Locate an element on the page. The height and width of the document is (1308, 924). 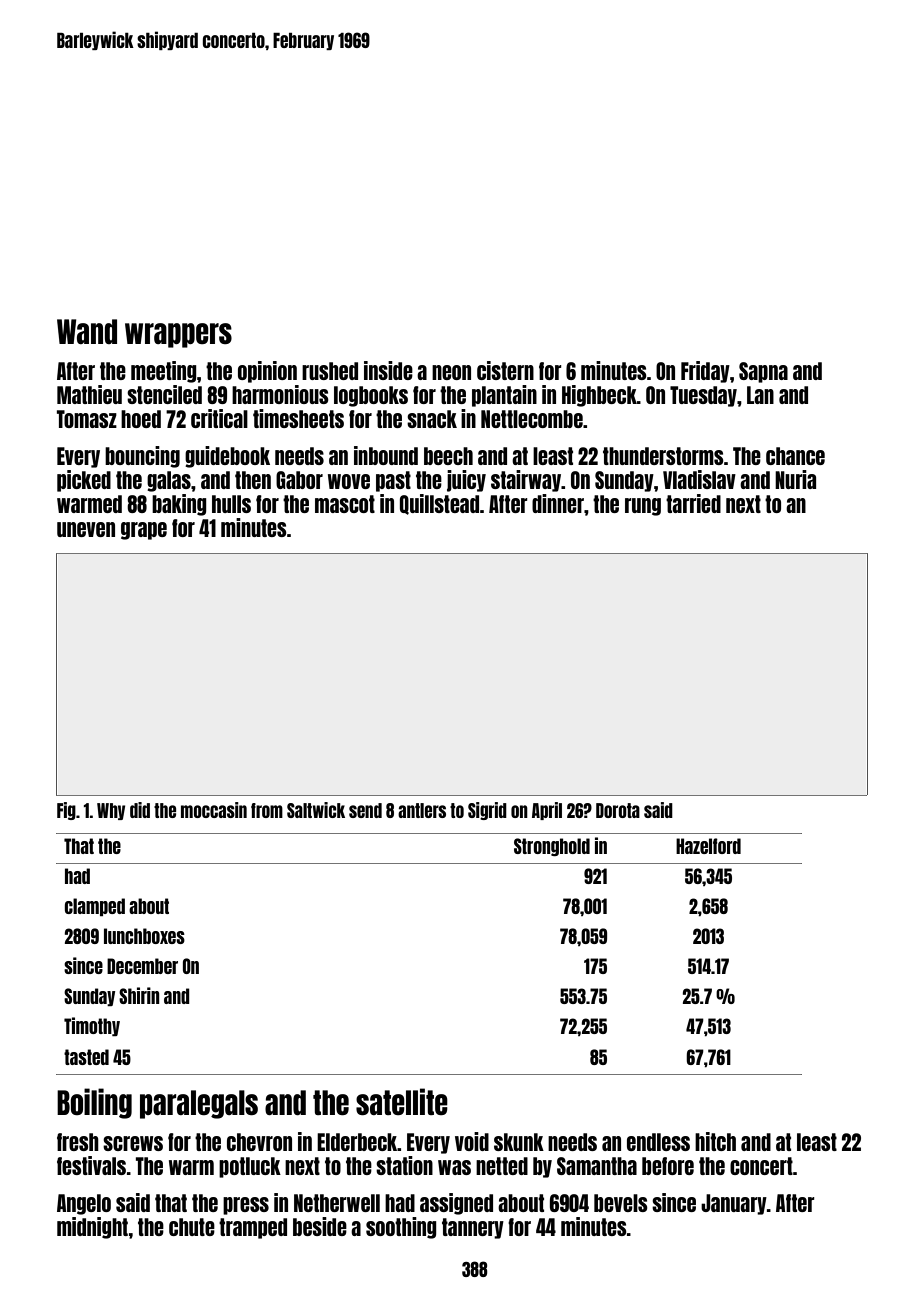
Friday is located at coordinates (705, 372).
